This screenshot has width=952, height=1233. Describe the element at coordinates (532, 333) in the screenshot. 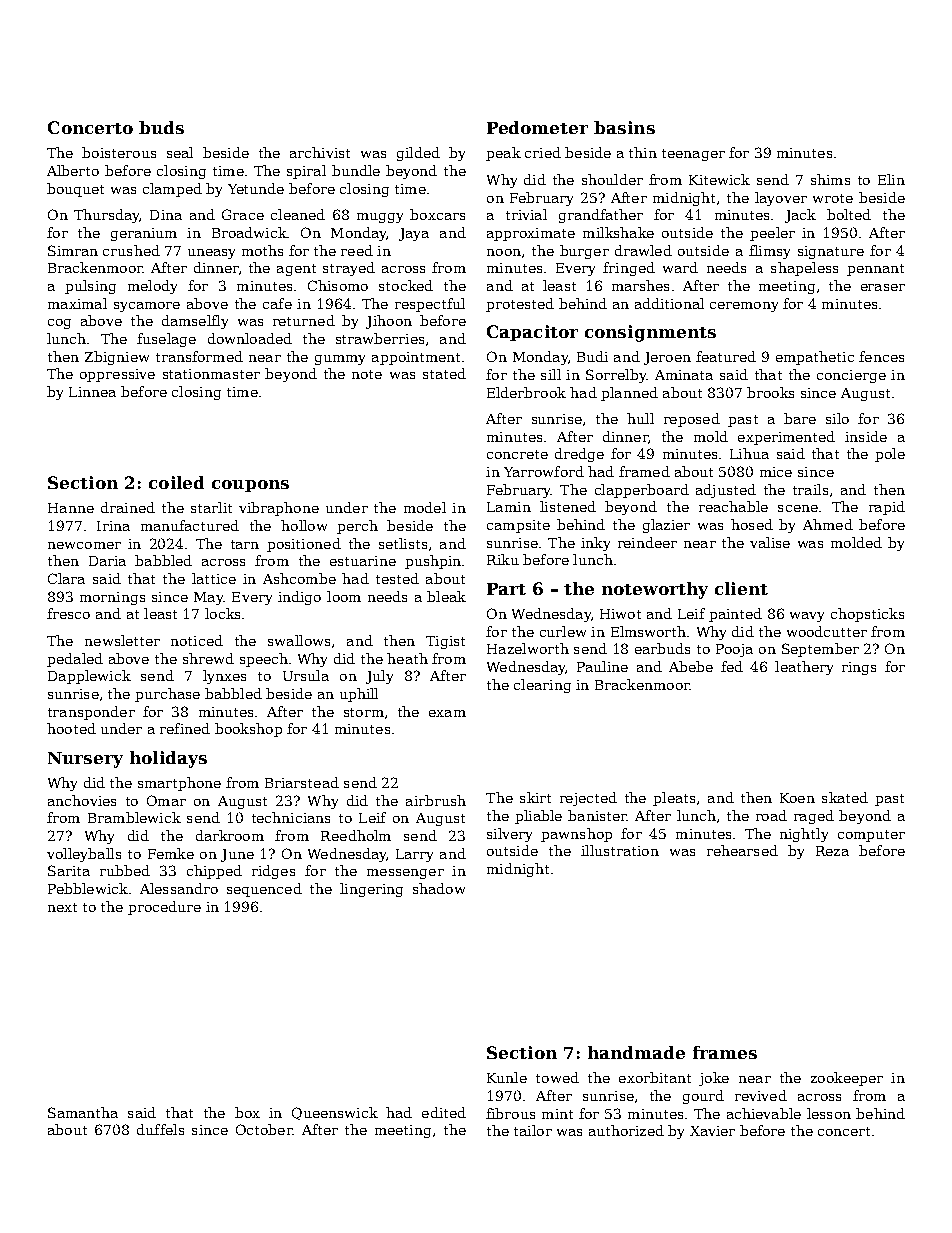

I see `Capacitor` at that location.
